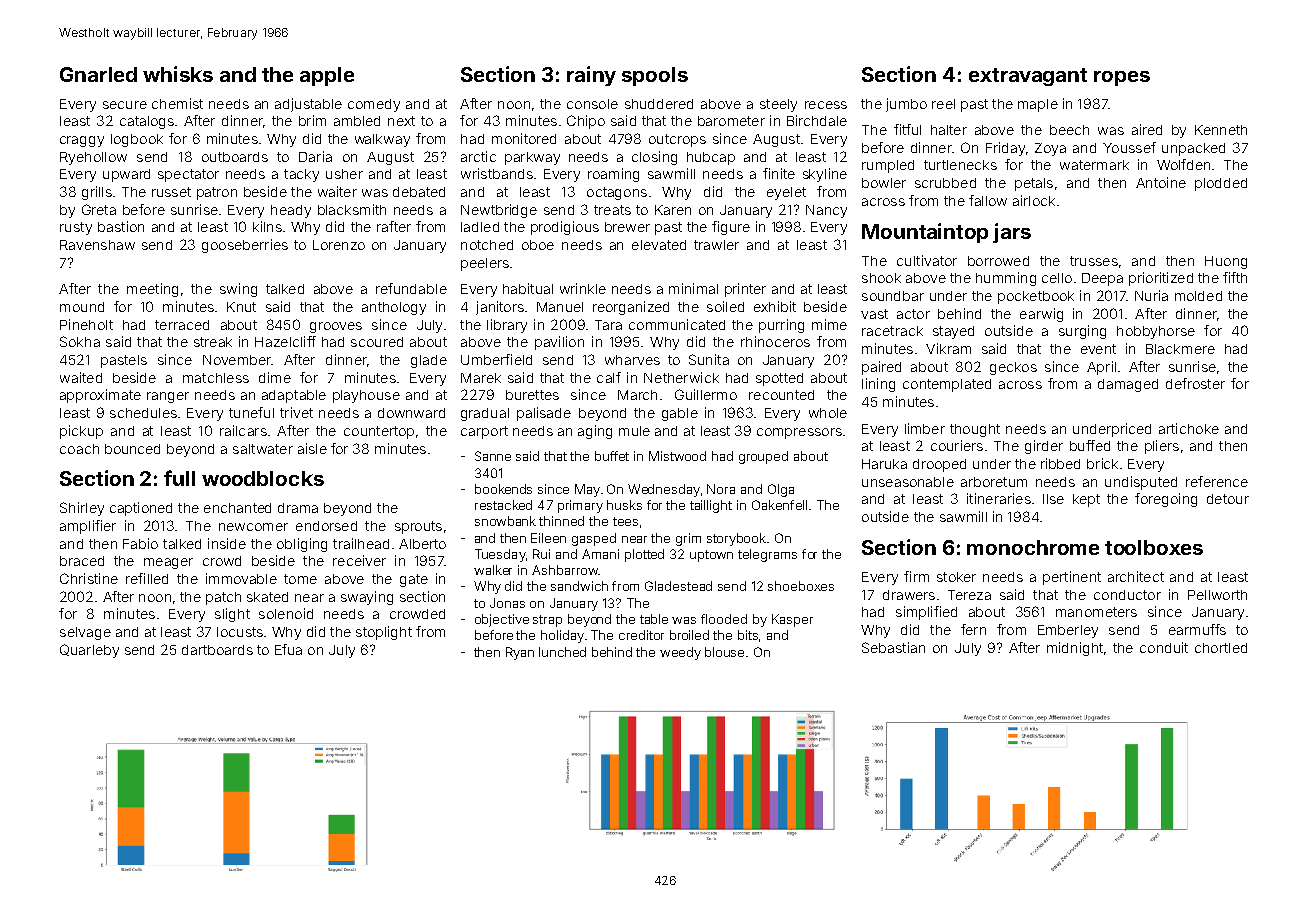 The height and width of the screenshot is (924, 1308). Describe the element at coordinates (245, 246) in the screenshot. I see `gooseberries` at that location.
